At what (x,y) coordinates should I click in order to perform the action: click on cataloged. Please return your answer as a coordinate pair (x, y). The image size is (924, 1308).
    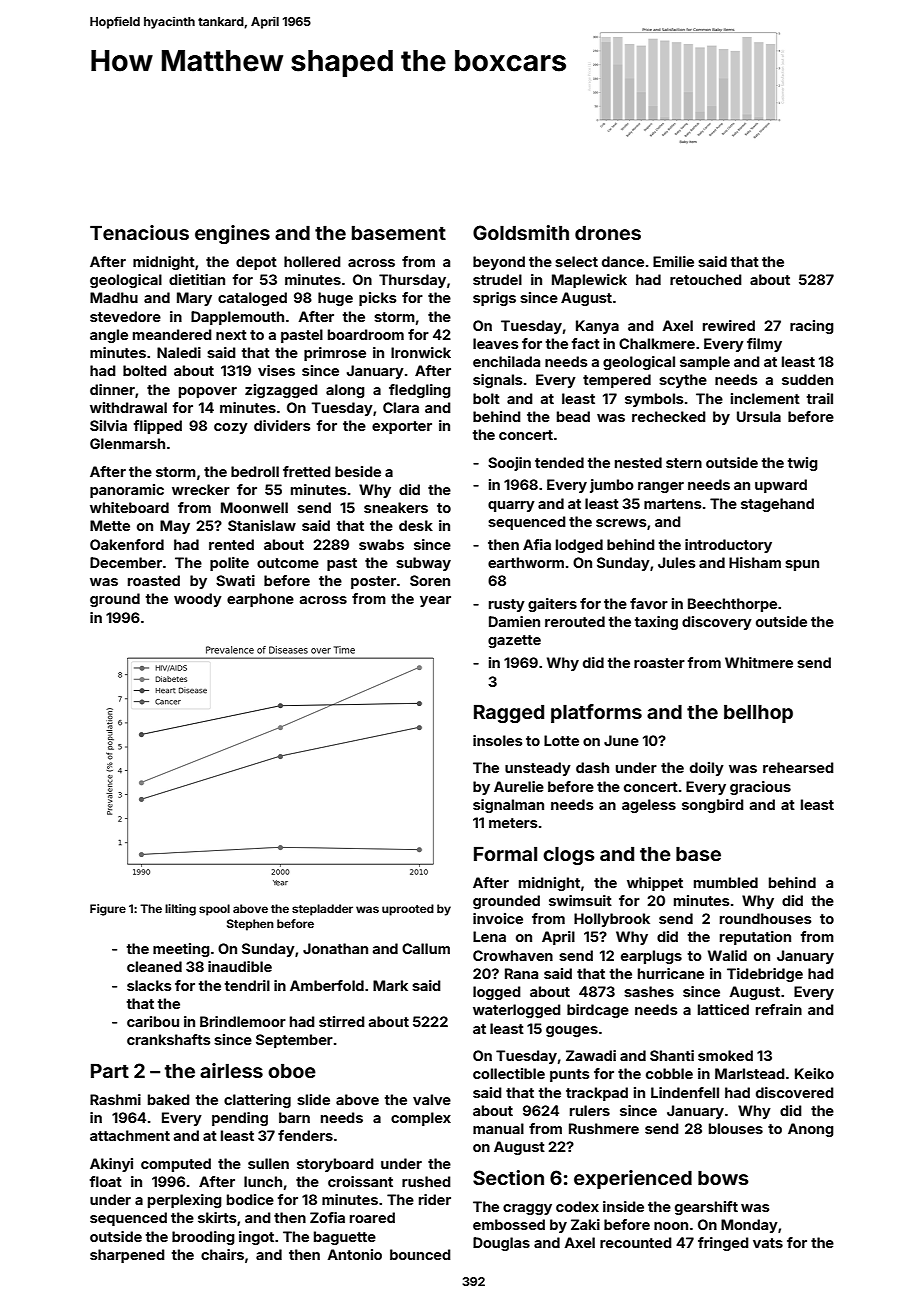
    Looking at the image, I should click on (252, 299).
